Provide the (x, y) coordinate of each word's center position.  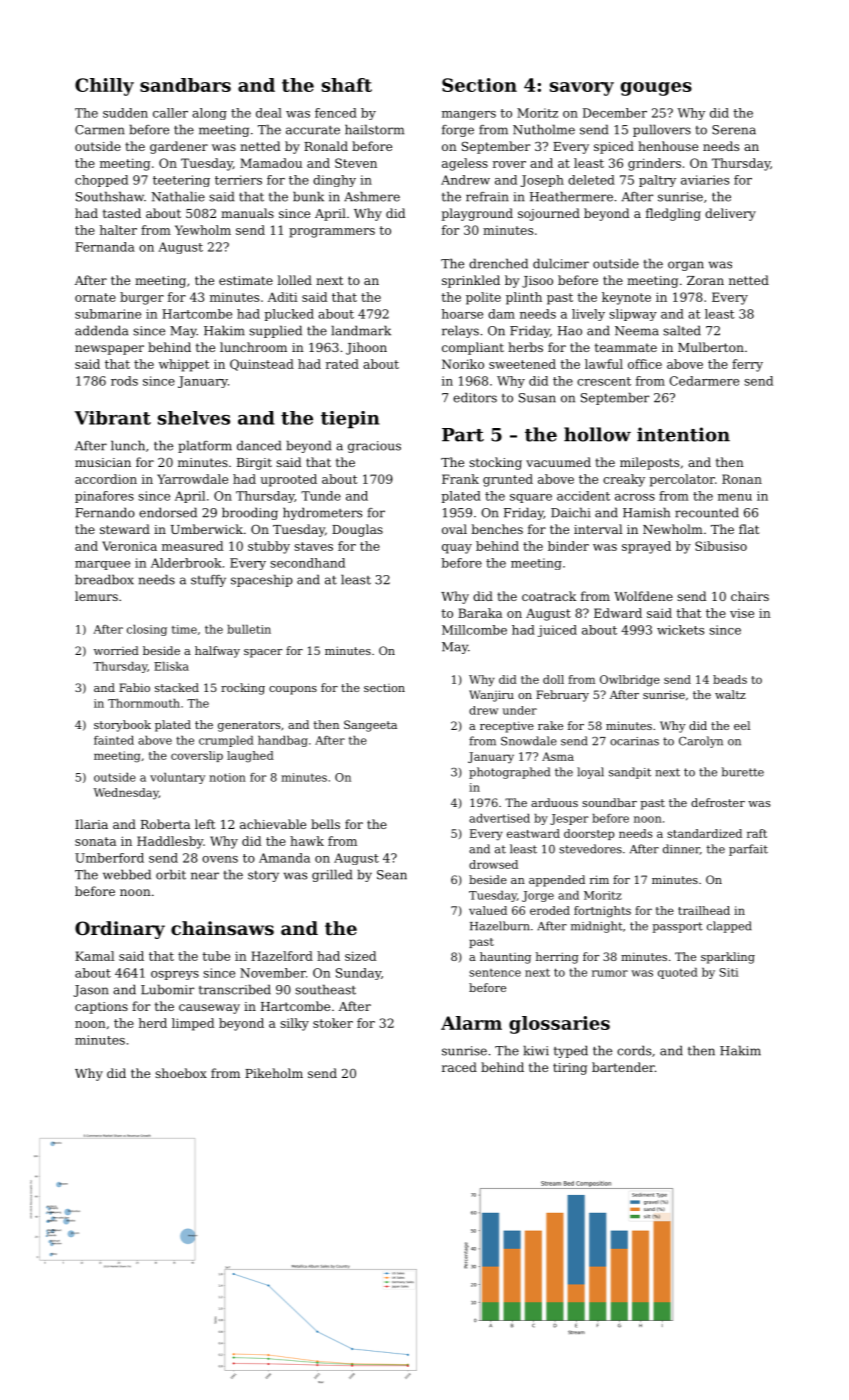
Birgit (254, 464)
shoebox (181, 1073)
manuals (247, 213)
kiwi (536, 1050)
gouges (656, 89)
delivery (730, 214)
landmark (361, 330)
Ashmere (372, 196)
